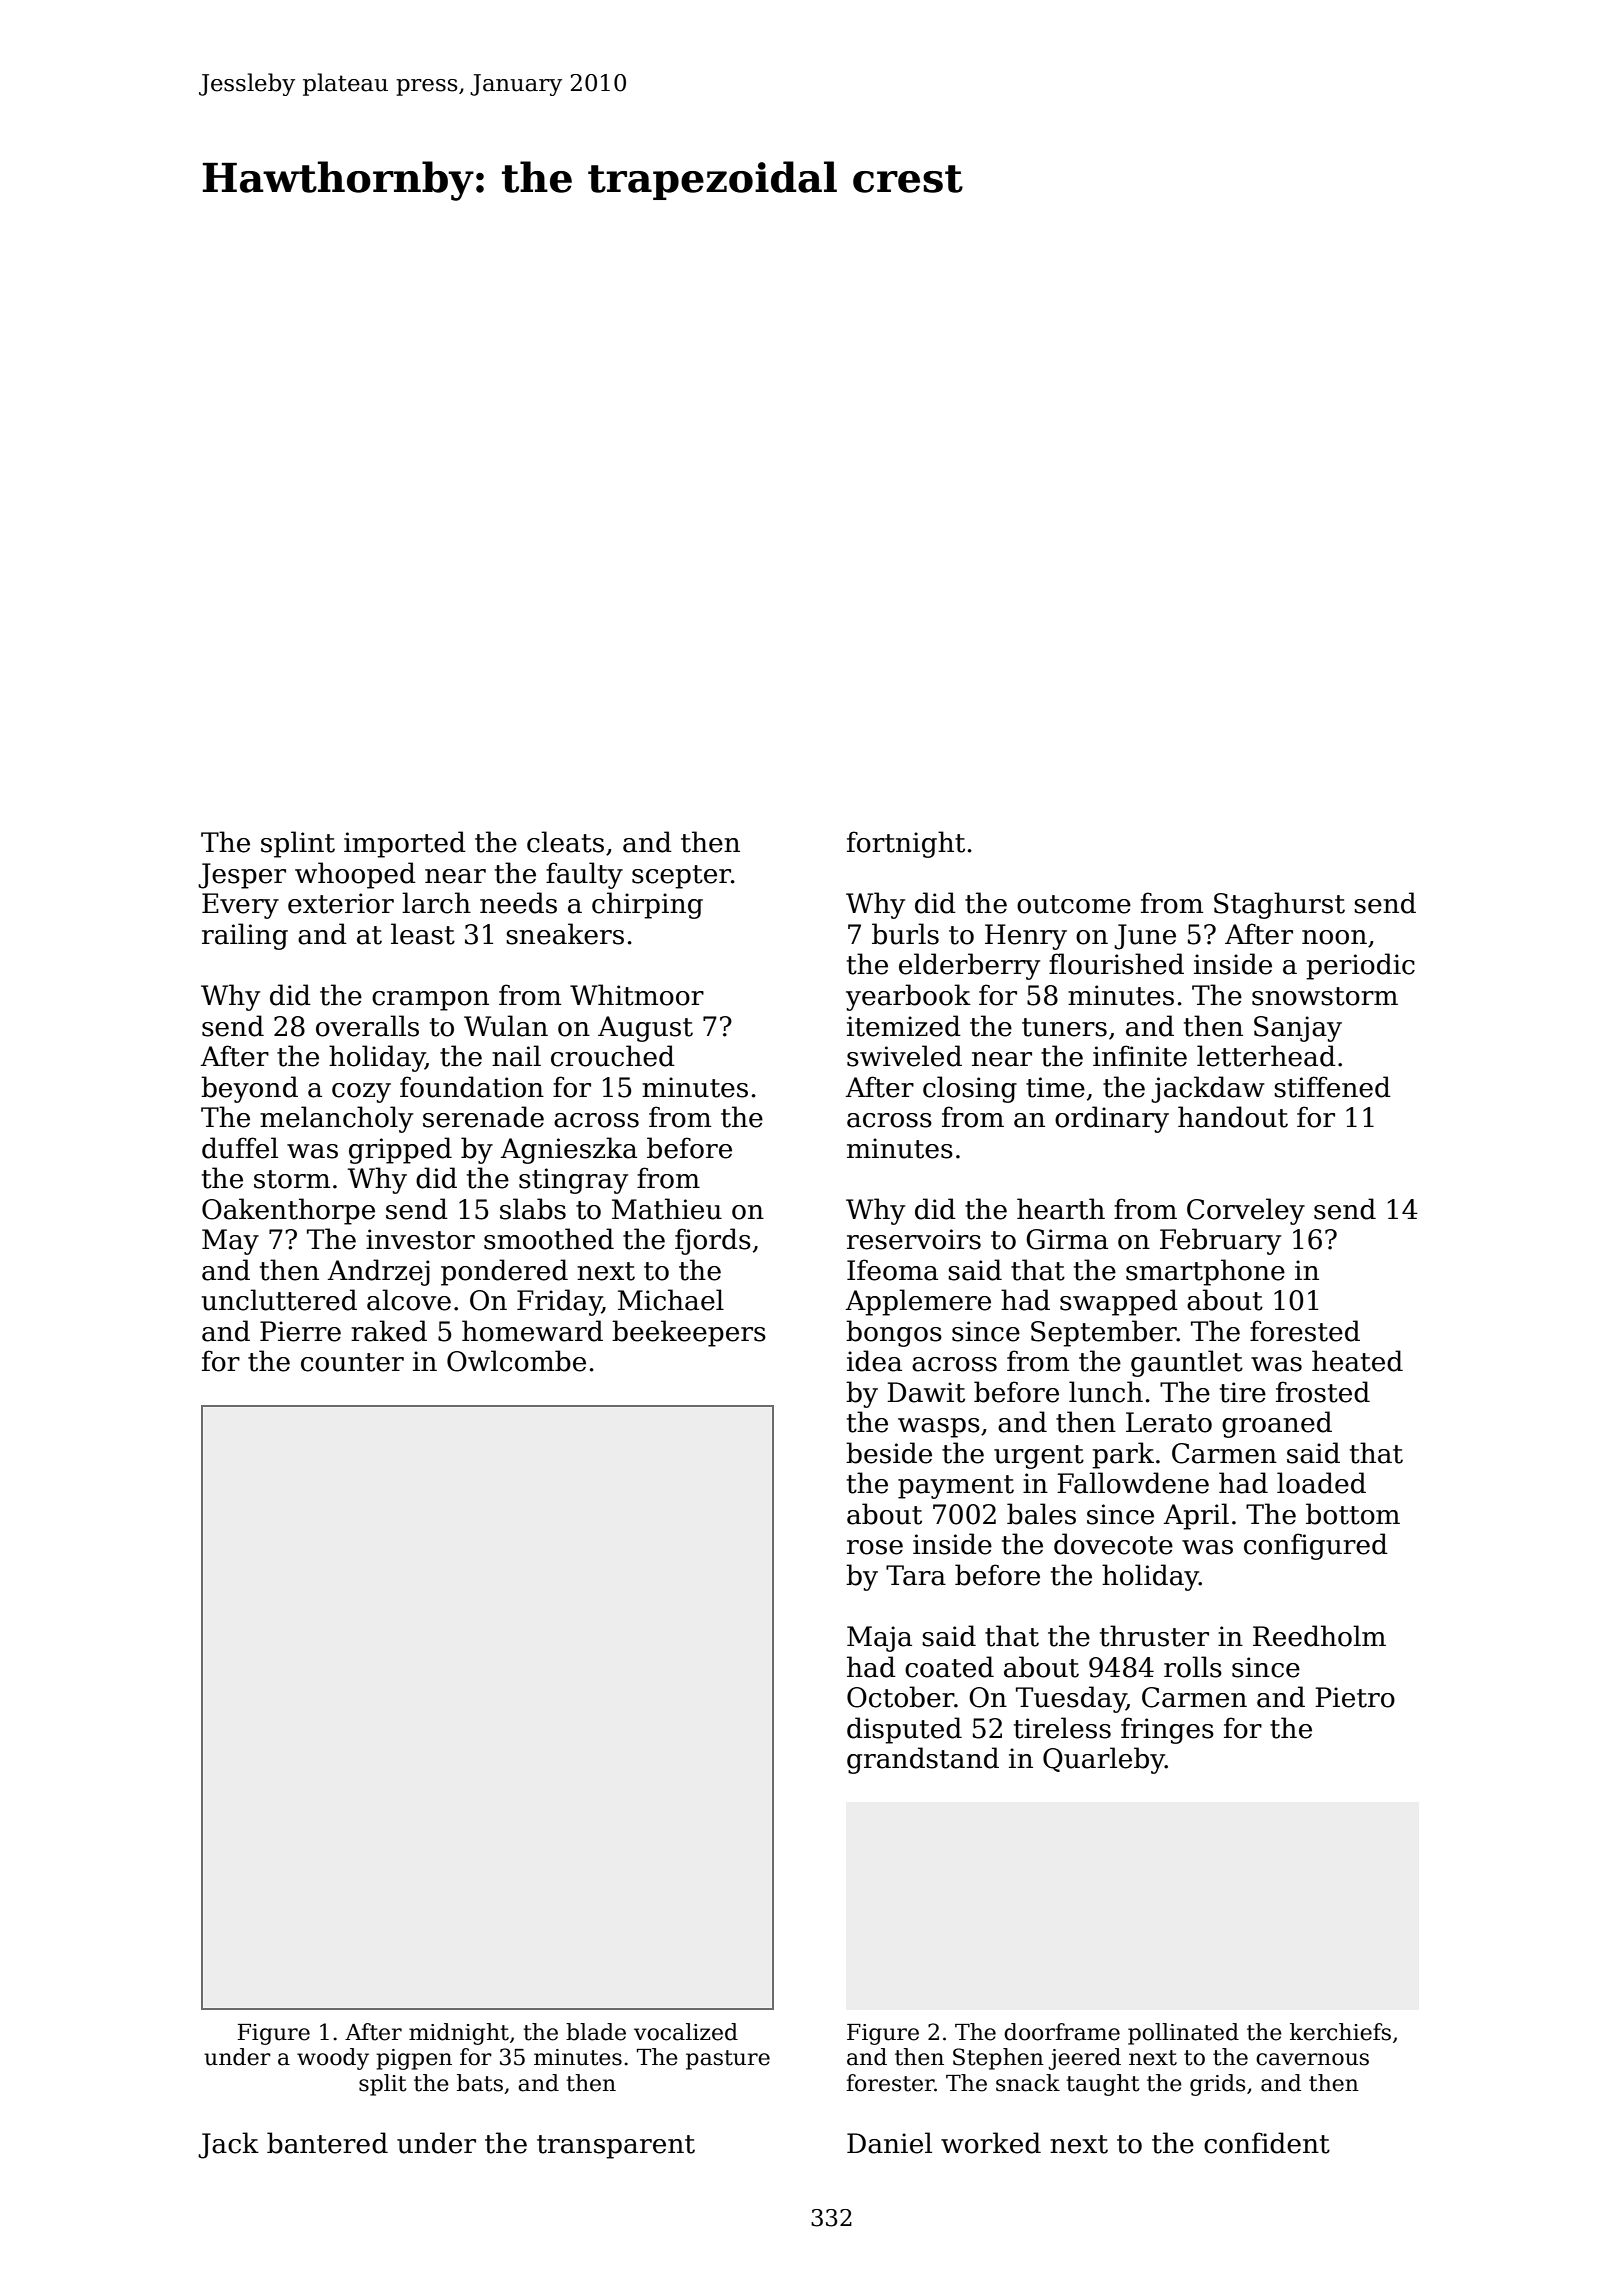  I want to click on chirping, so click(647, 905).
